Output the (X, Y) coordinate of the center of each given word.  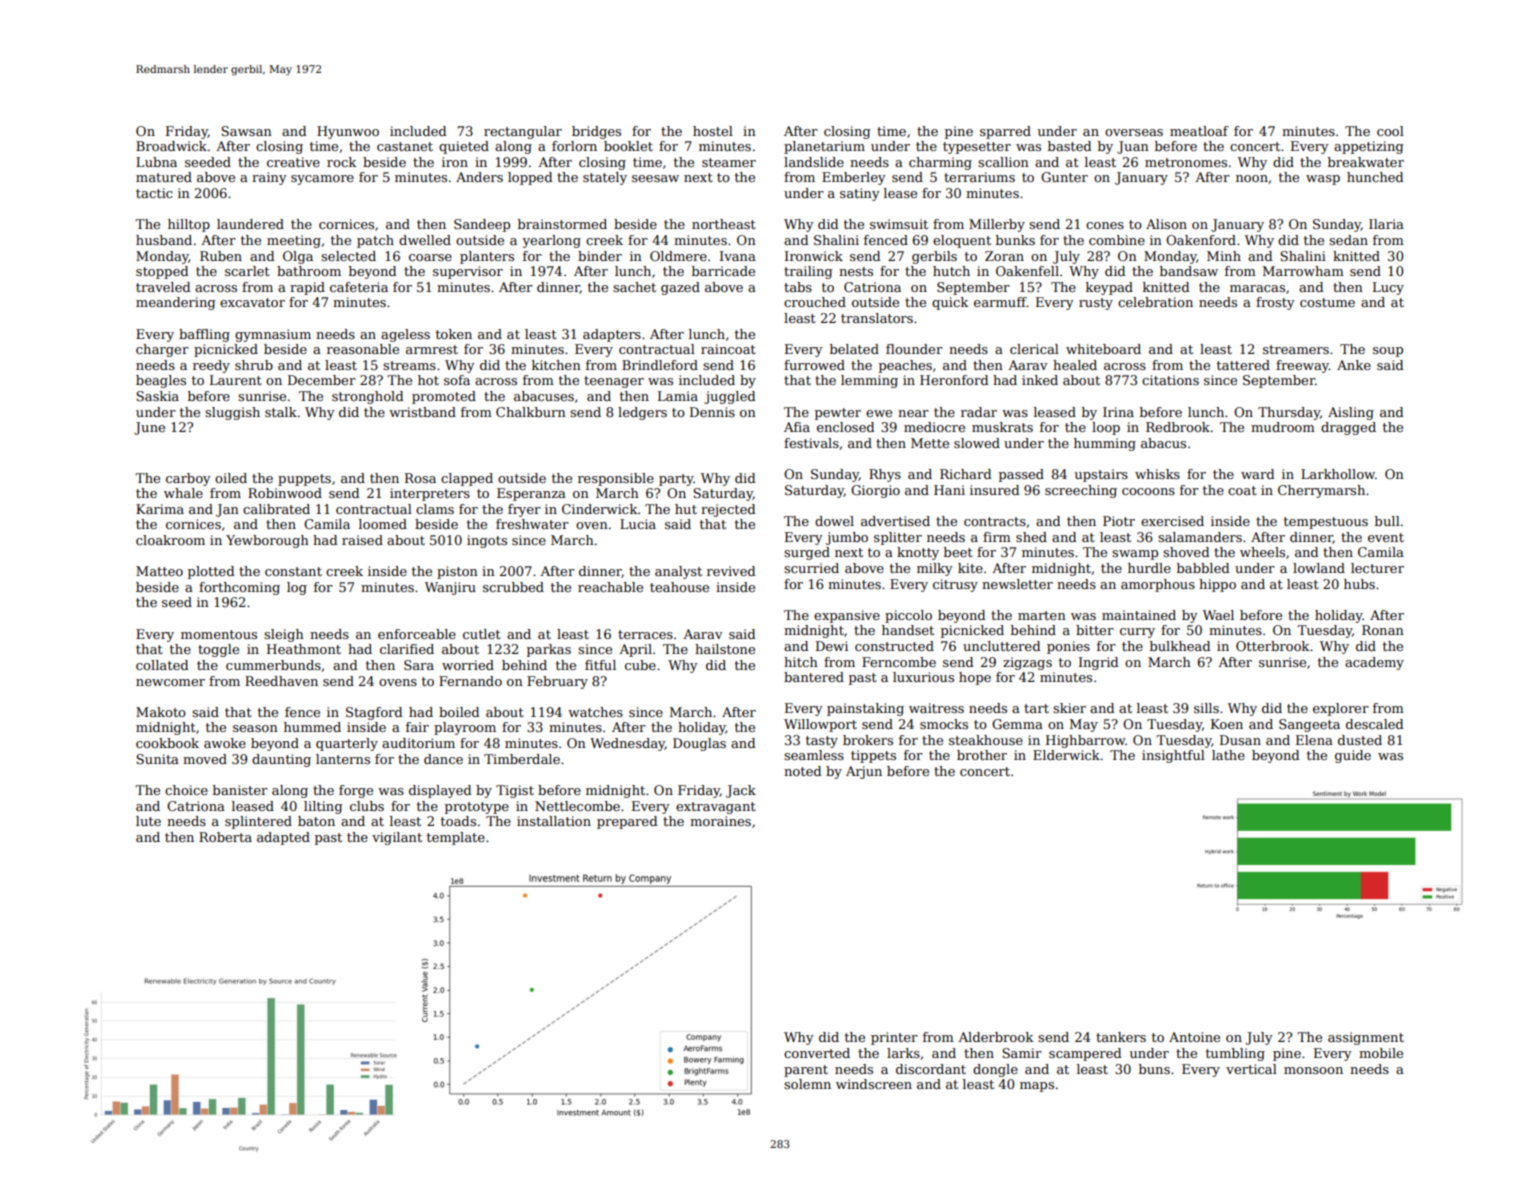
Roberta (225, 837)
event (1386, 537)
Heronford (954, 380)
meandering (175, 303)
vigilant (397, 838)
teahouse (679, 587)
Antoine (1194, 1037)
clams (435, 509)
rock (342, 162)
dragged (1348, 428)
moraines (720, 821)
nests (856, 271)
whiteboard (1103, 349)
